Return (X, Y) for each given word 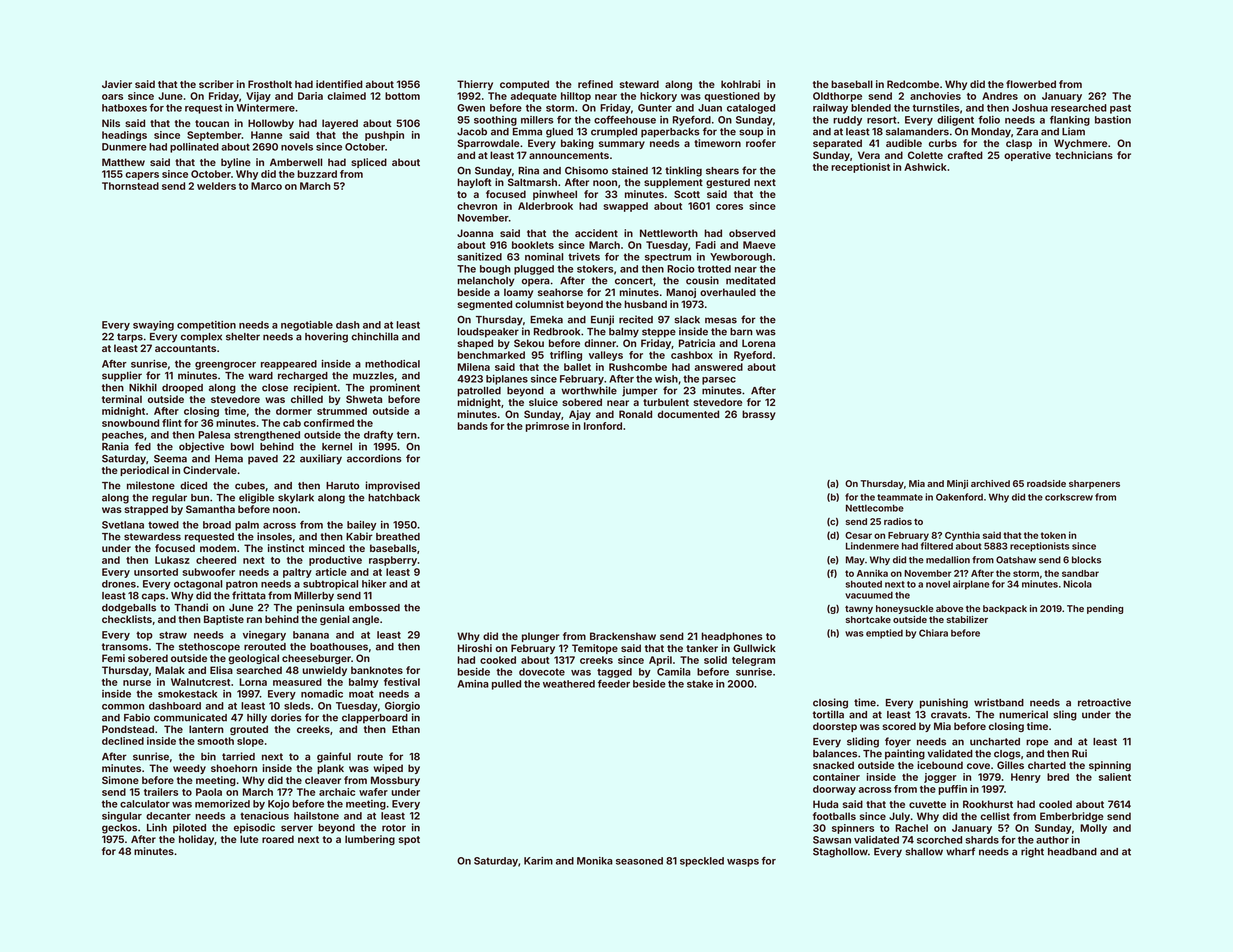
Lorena (758, 343)
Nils (111, 123)
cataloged (751, 109)
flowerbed (1031, 84)
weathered (569, 684)
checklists (127, 619)
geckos (119, 829)
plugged (534, 270)
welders (216, 186)
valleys (606, 356)
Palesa (214, 435)
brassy (759, 415)
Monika (595, 861)
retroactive (1104, 702)
